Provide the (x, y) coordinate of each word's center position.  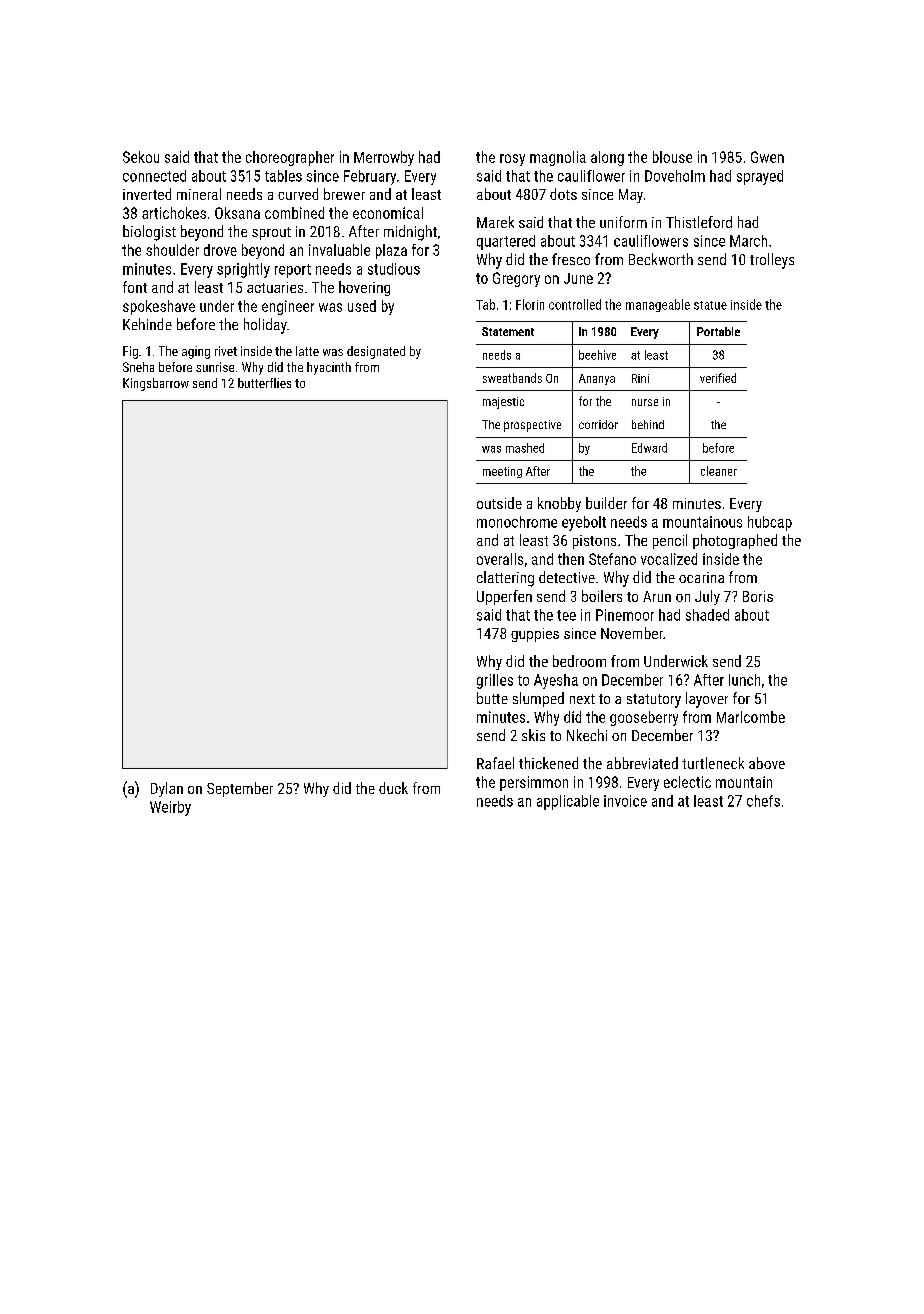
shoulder (172, 250)
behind (648, 424)
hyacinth (329, 368)
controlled (575, 304)
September (240, 789)
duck (393, 788)
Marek (495, 222)
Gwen (767, 157)
